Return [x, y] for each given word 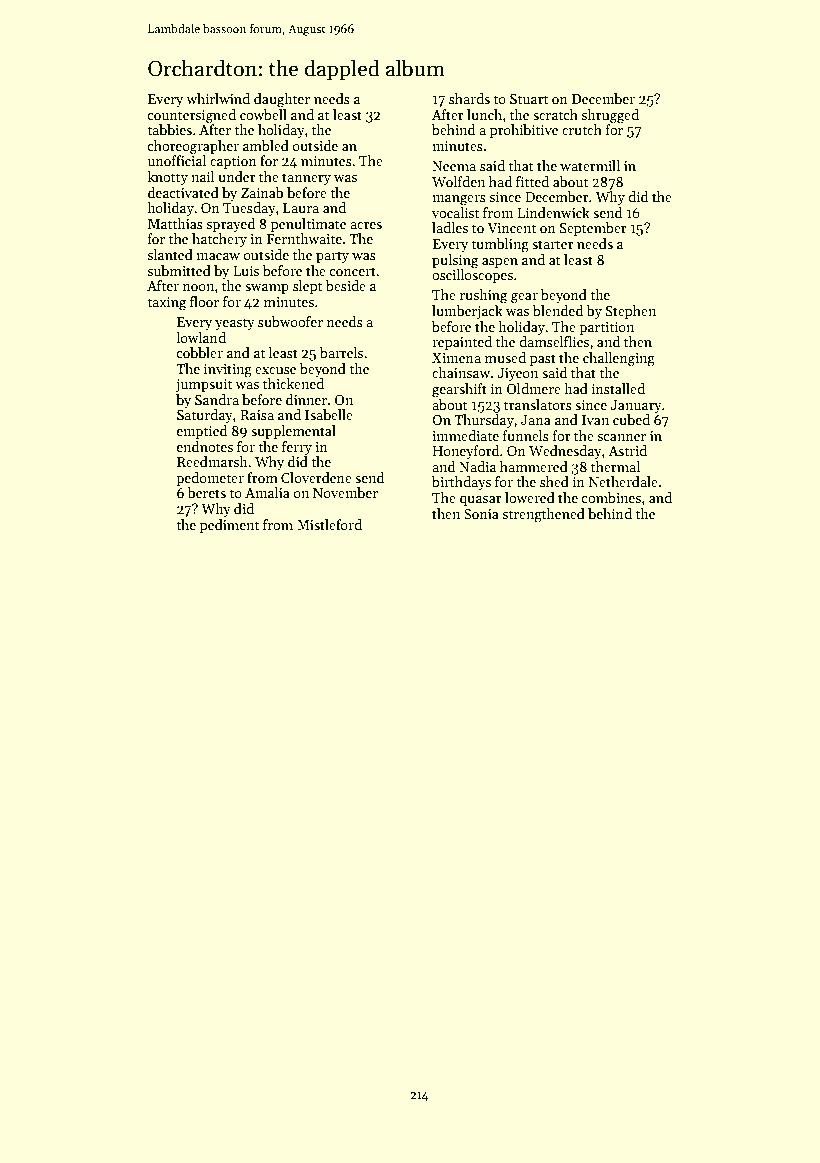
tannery [306, 179]
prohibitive [524, 131]
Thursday [484, 421]
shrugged [610, 116]
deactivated [183, 192]
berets [206, 492]
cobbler [200, 352]
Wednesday [565, 452]
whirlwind [218, 98]
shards [469, 98]
